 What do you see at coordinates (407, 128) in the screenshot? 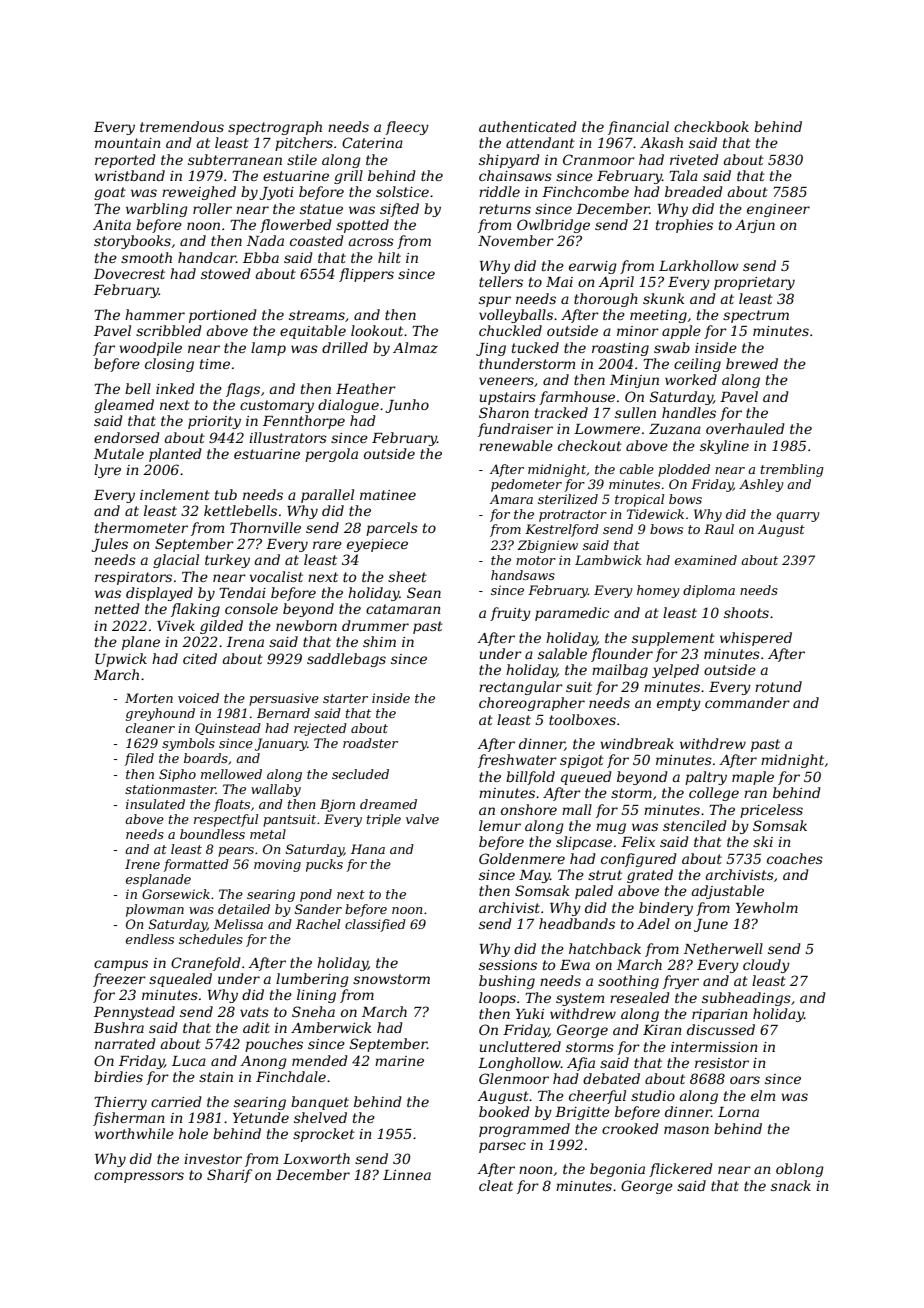
I see `fleecy` at bounding box center [407, 128].
